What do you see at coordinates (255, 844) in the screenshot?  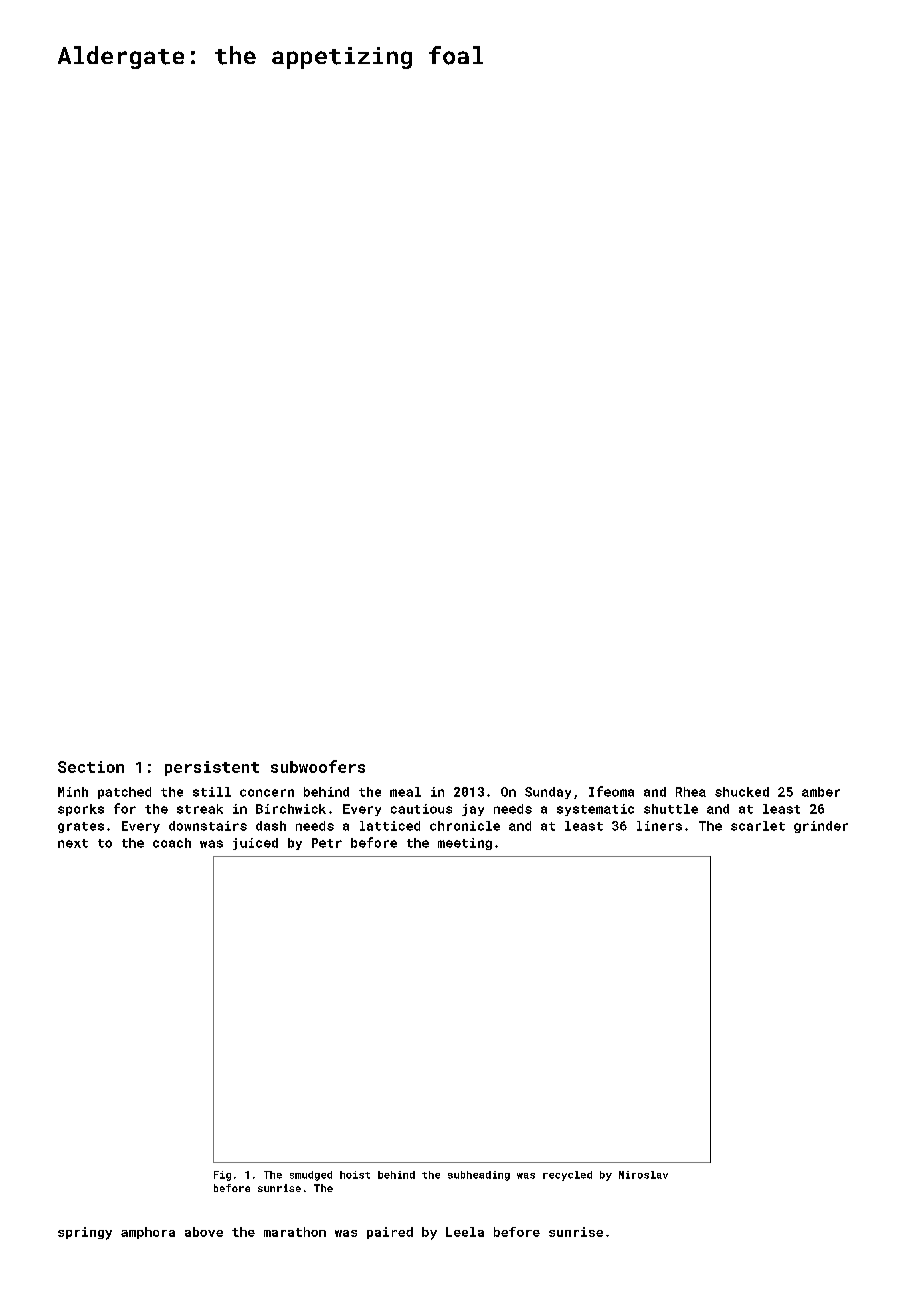 I see `juiced` at bounding box center [255, 844].
